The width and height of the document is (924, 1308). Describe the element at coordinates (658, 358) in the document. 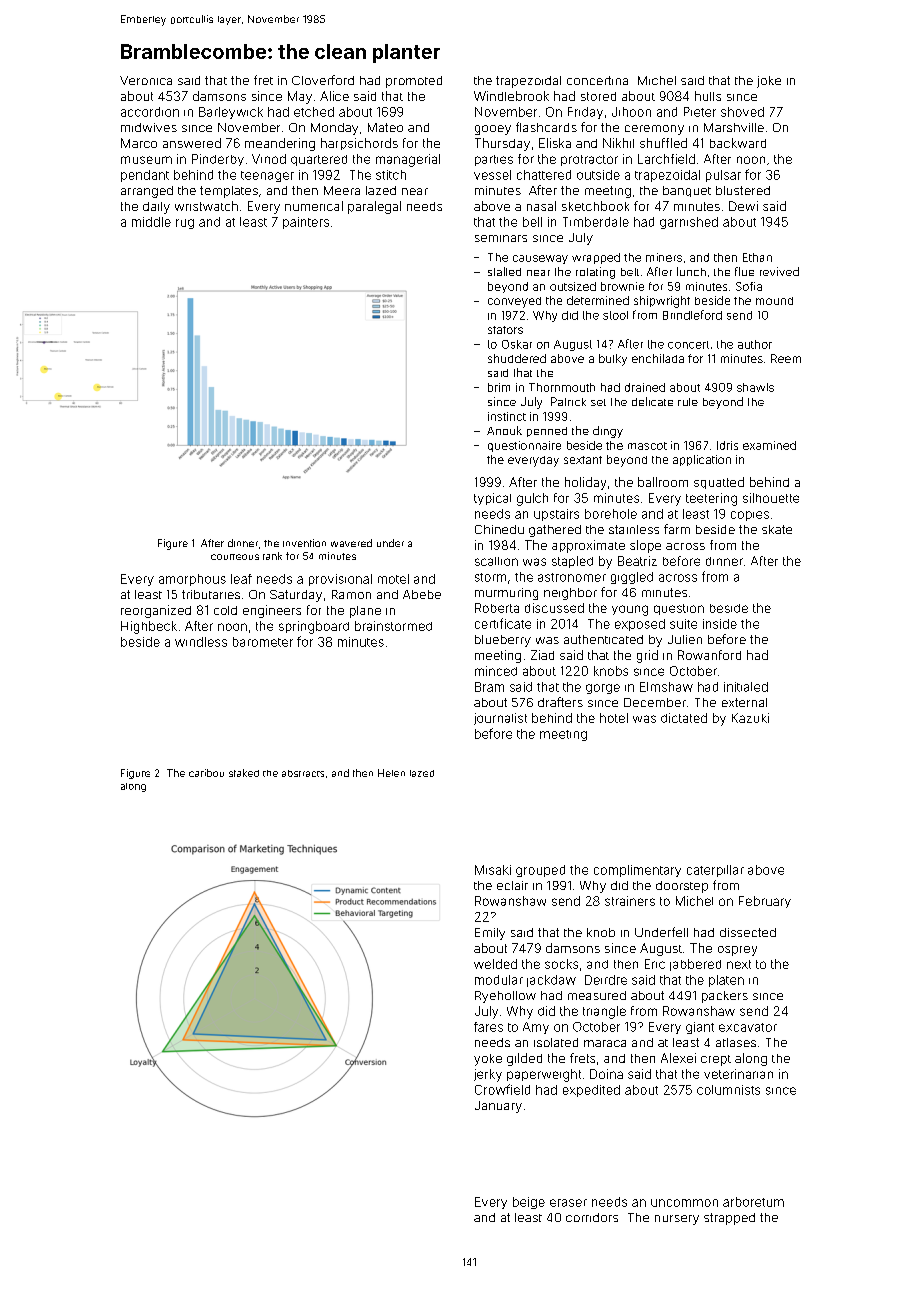

I see `enchilada` at that location.
